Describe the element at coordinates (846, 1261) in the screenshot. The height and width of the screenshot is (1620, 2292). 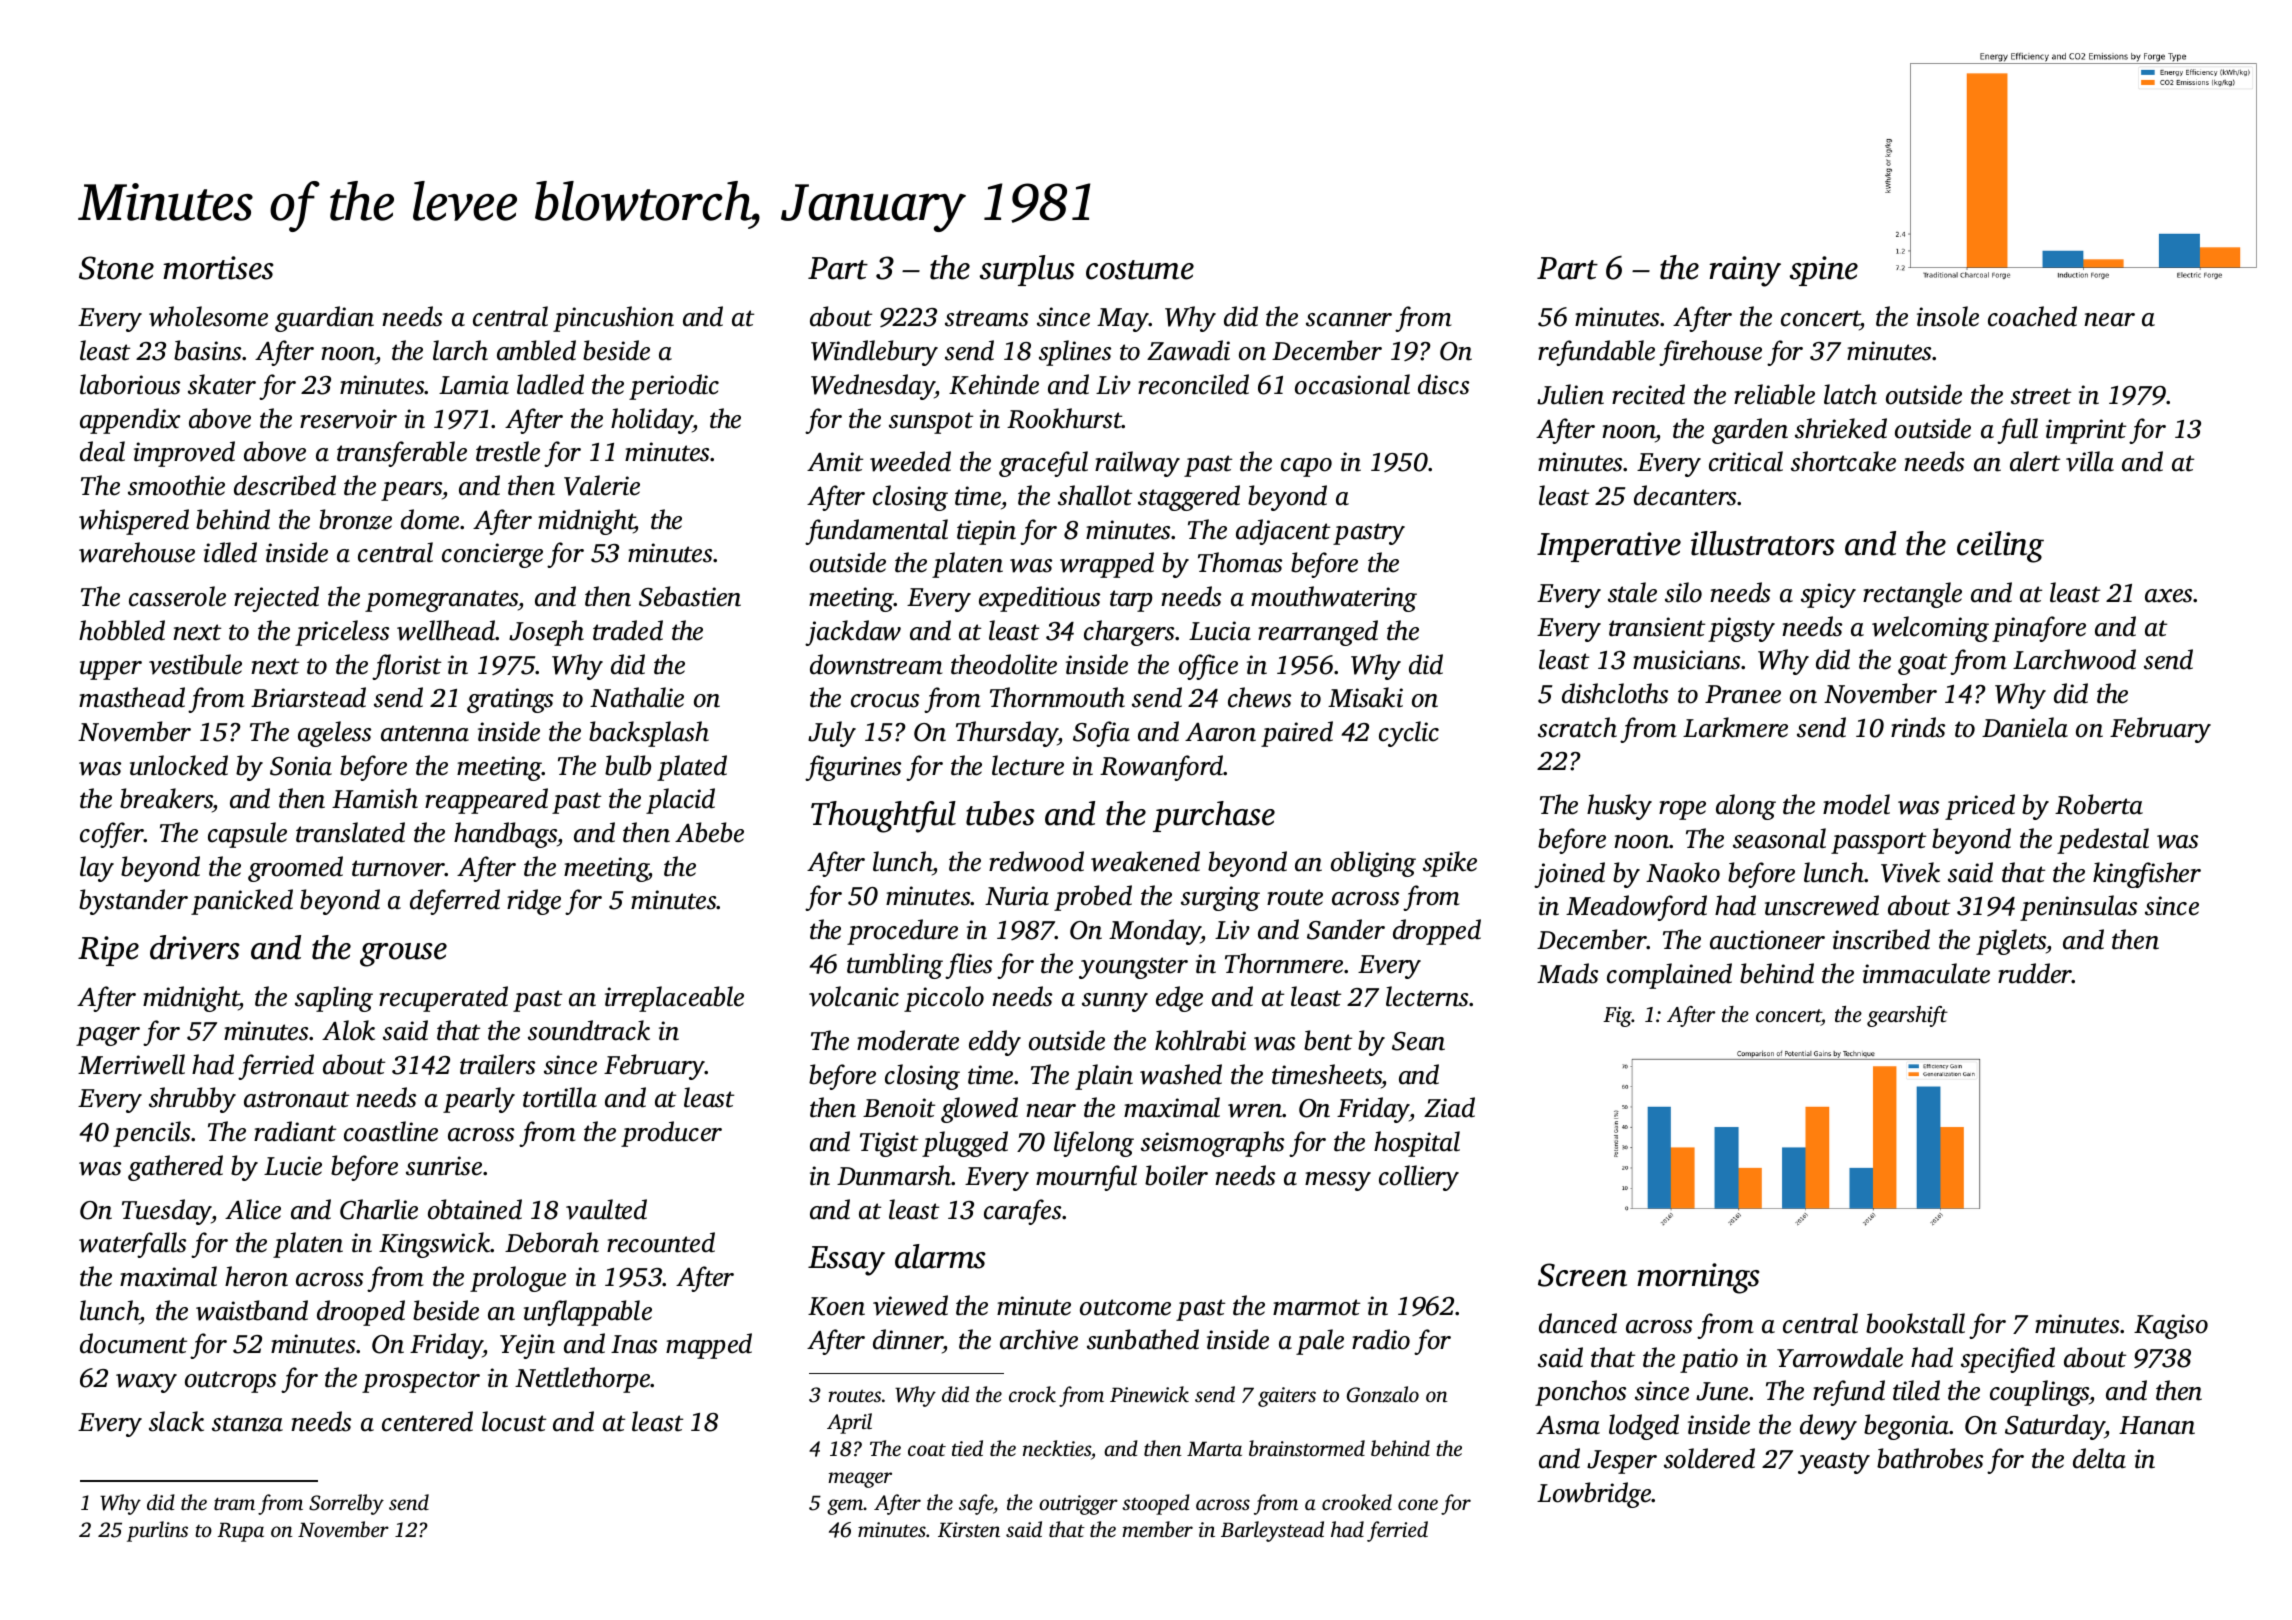
I see `Essay` at that location.
